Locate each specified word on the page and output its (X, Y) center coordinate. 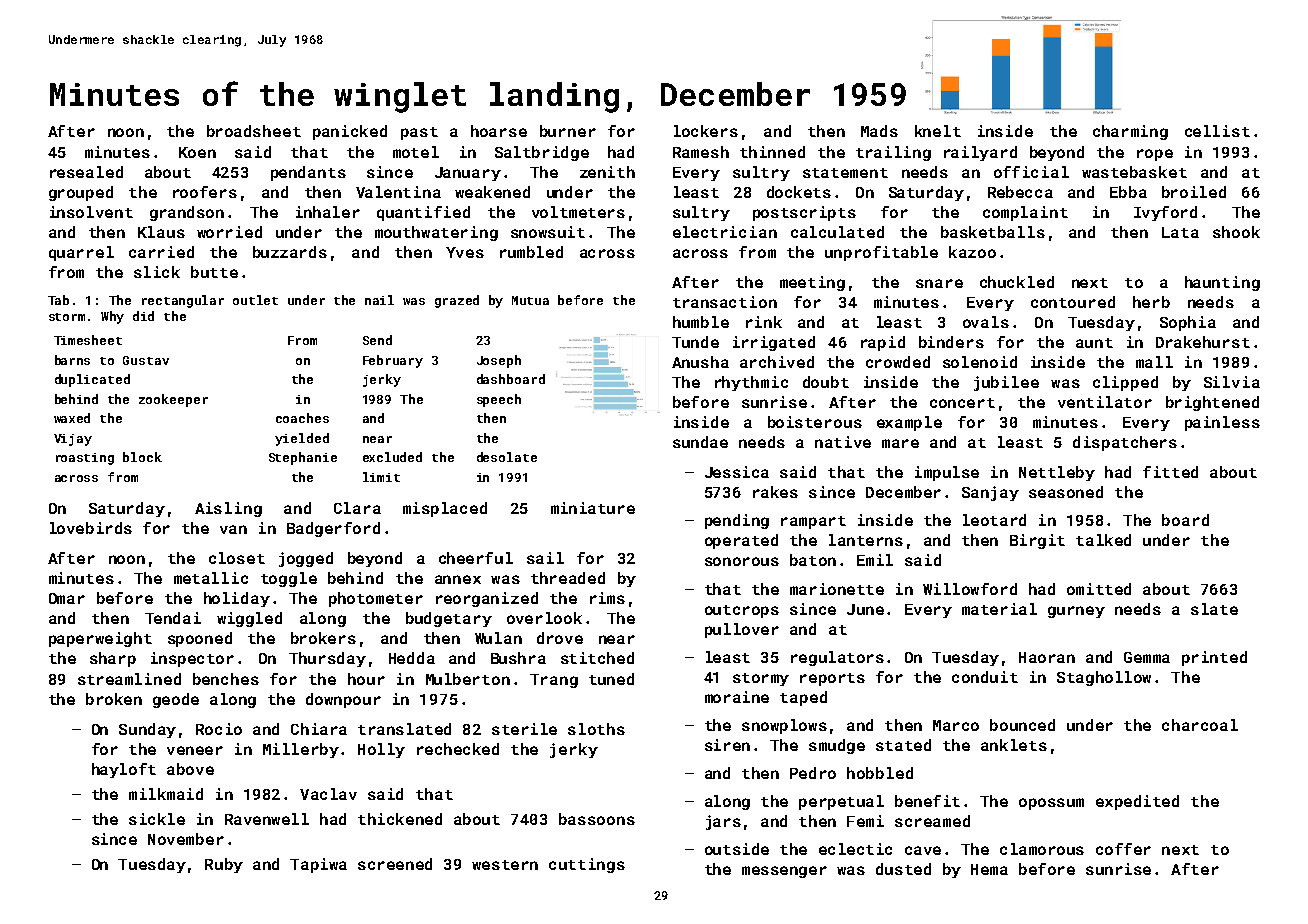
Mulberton (468, 679)
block (142, 457)
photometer (376, 599)
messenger (784, 872)
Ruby (224, 865)
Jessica (737, 472)
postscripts (804, 213)
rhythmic (751, 383)
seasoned (1066, 492)
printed (1214, 658)
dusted (903, 869)
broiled (1194, 192)
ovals (986, 322)
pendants (308, 173)
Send (377, 340)
